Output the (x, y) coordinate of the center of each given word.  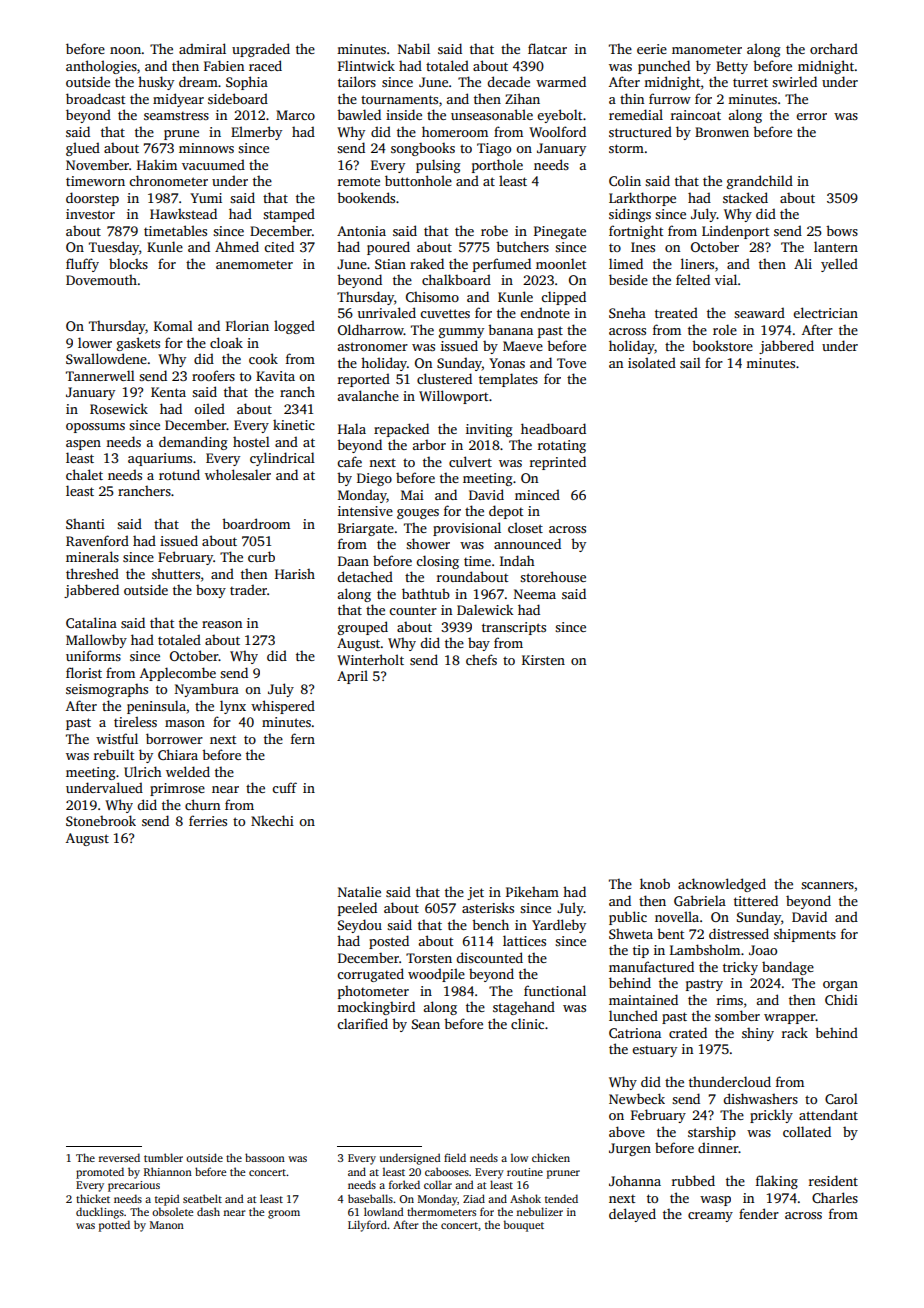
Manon (167, 1225)
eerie (652, 49)
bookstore (722, 345)
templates (508, 380)
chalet (84, 474)
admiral (202, 48)
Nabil (414, 48)
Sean (426, 1024)
